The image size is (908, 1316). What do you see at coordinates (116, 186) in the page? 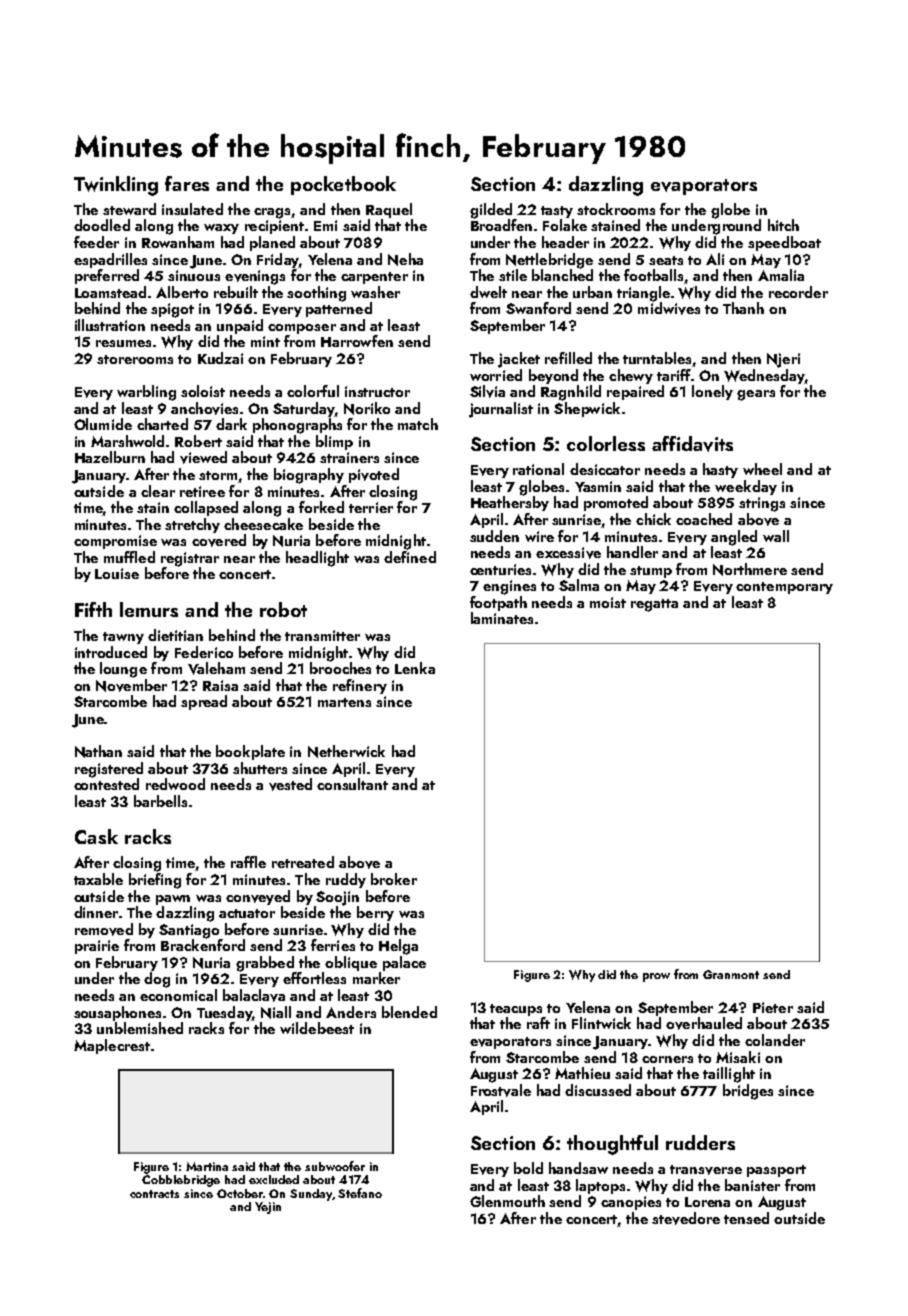
I see `Twinkling` at bounding box center [116, 186].
